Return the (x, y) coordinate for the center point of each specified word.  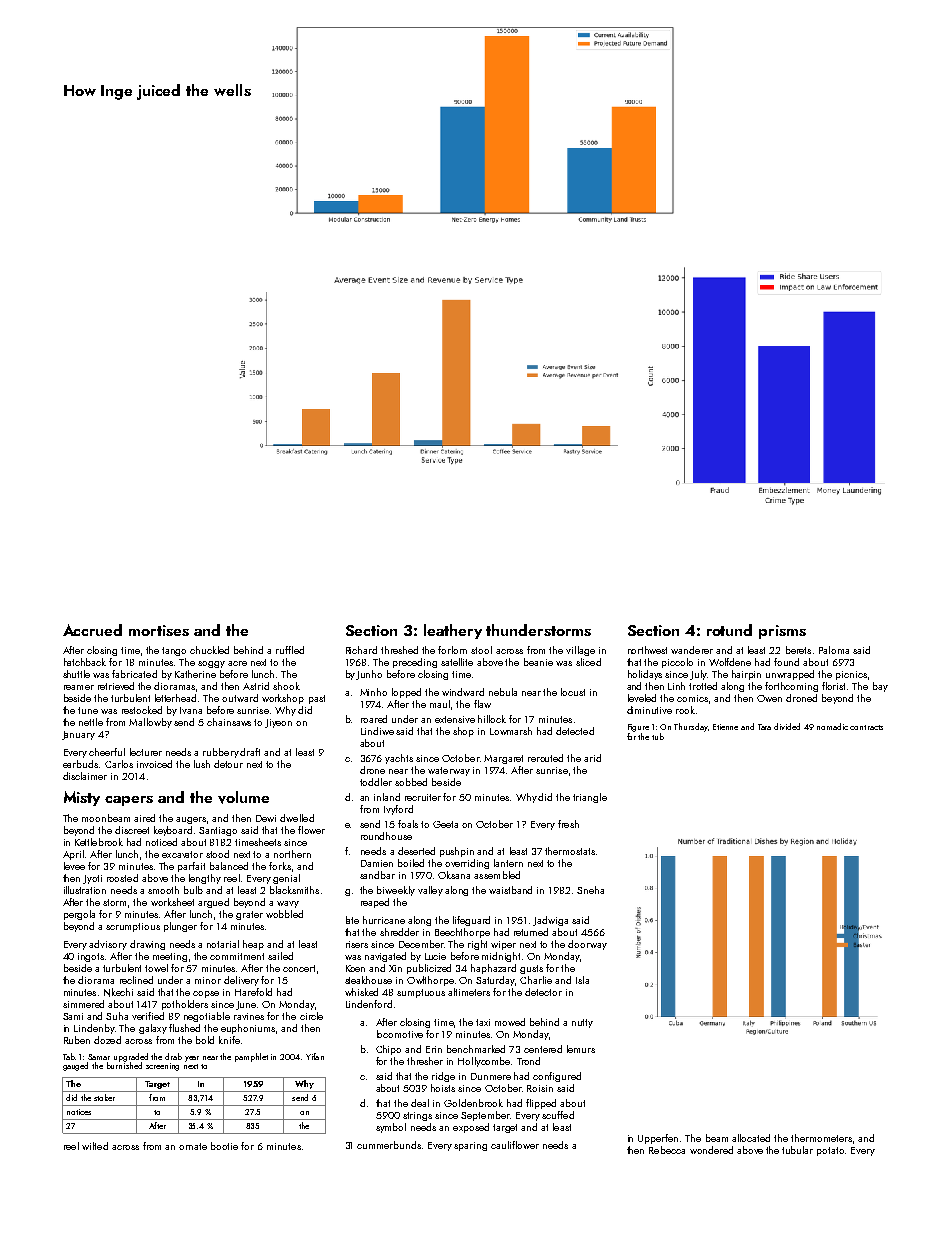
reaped (375, 903)
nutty (582, 1023)
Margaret (503, 759)
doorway (587, 945)
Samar (99, 1057)
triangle (590, 798)
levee (74, 866)
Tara (764, 727)
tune (88, 710)
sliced (588, 662)
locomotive (400, 1034)
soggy (211, 664)
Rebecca (667, 1150)
